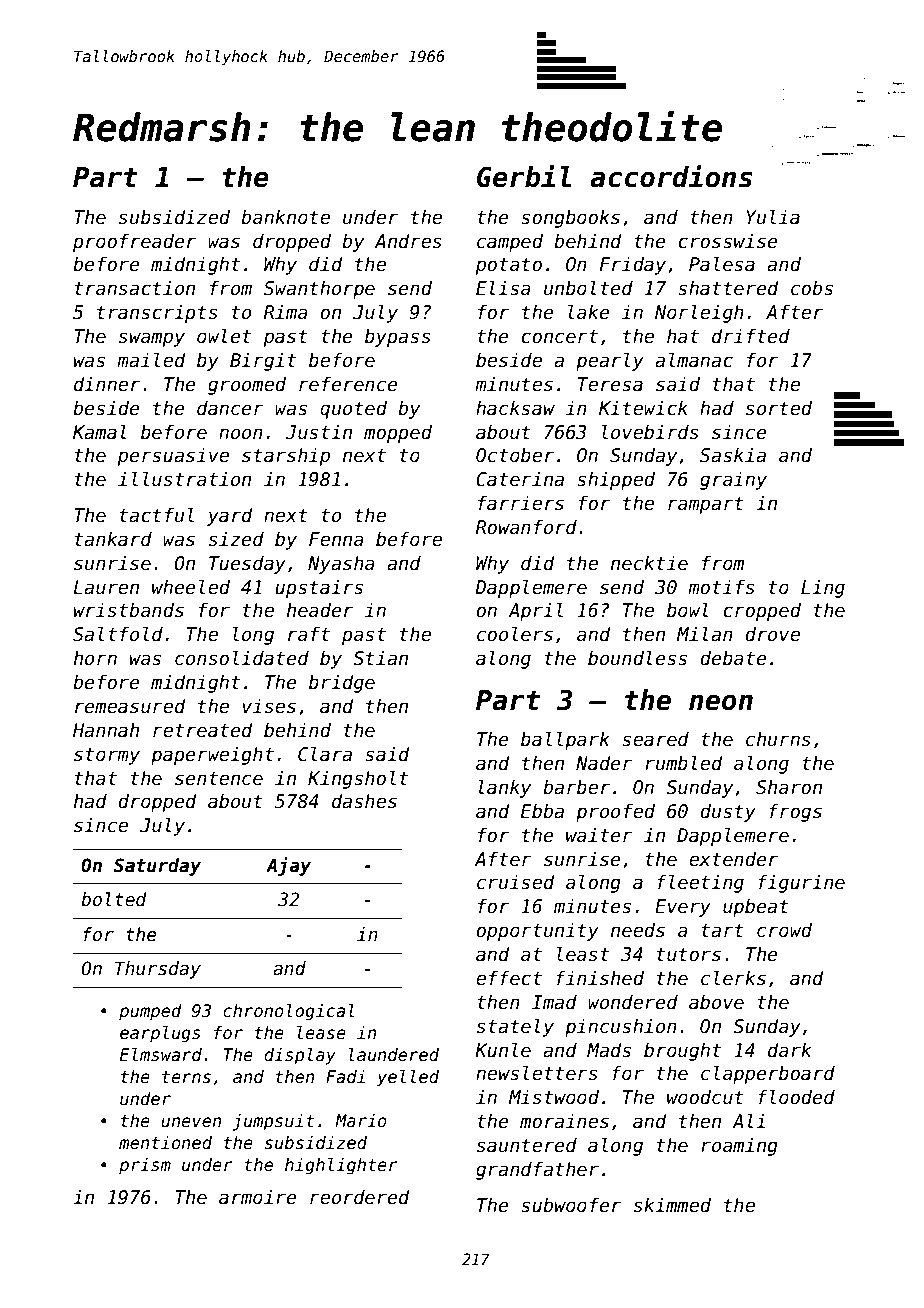 This page has width=924, height=1308. Describe the element at coordinates (728, 812) in the page. I see `dusty` at that location.
